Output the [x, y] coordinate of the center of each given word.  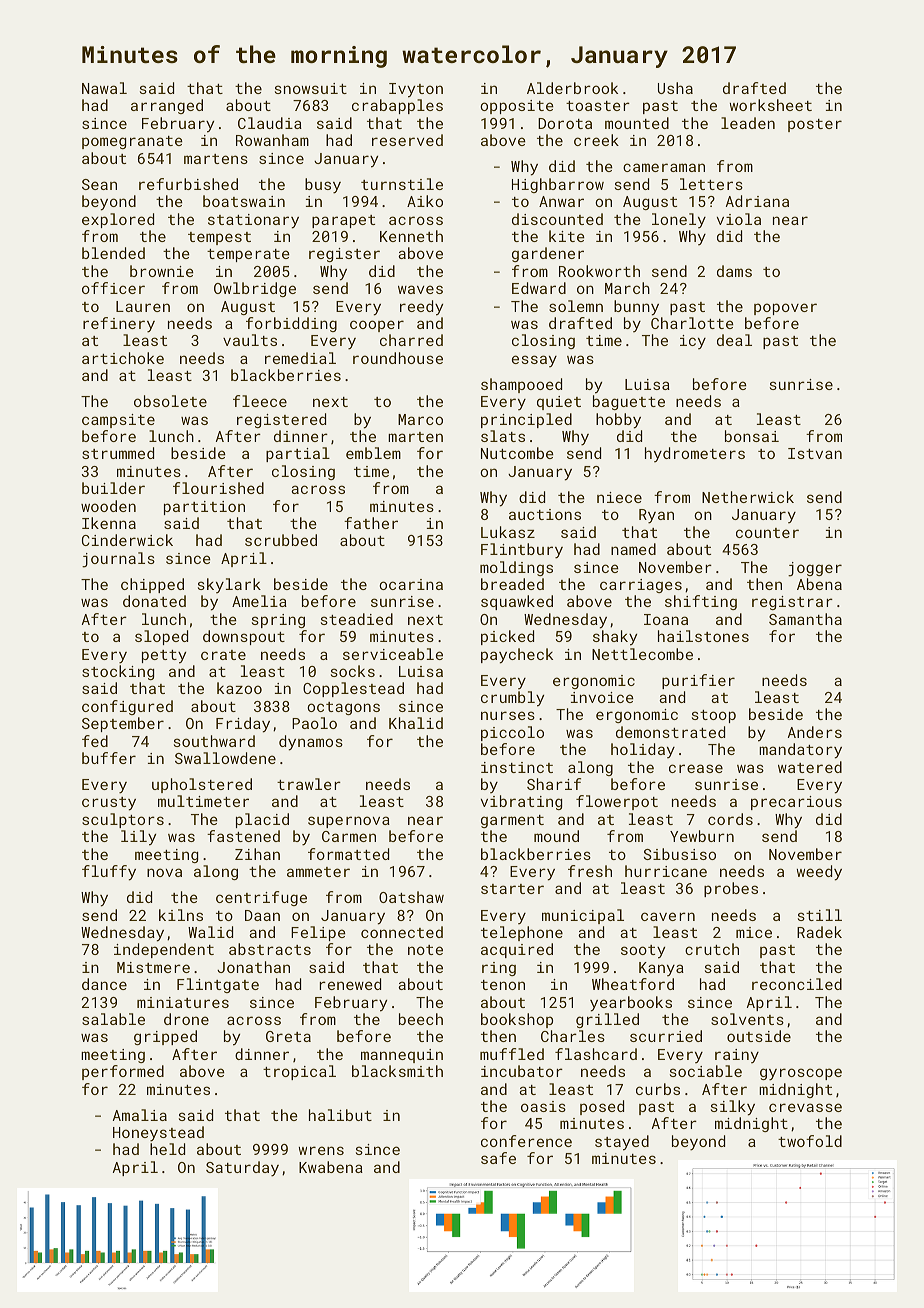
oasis [543, 1106]
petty [164, 657]
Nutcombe [517, 453]
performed [123, 1072]
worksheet [771, 105]
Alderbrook [572, 88]
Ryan [656, 516]
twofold [810, 1141]
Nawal [104, 88]
